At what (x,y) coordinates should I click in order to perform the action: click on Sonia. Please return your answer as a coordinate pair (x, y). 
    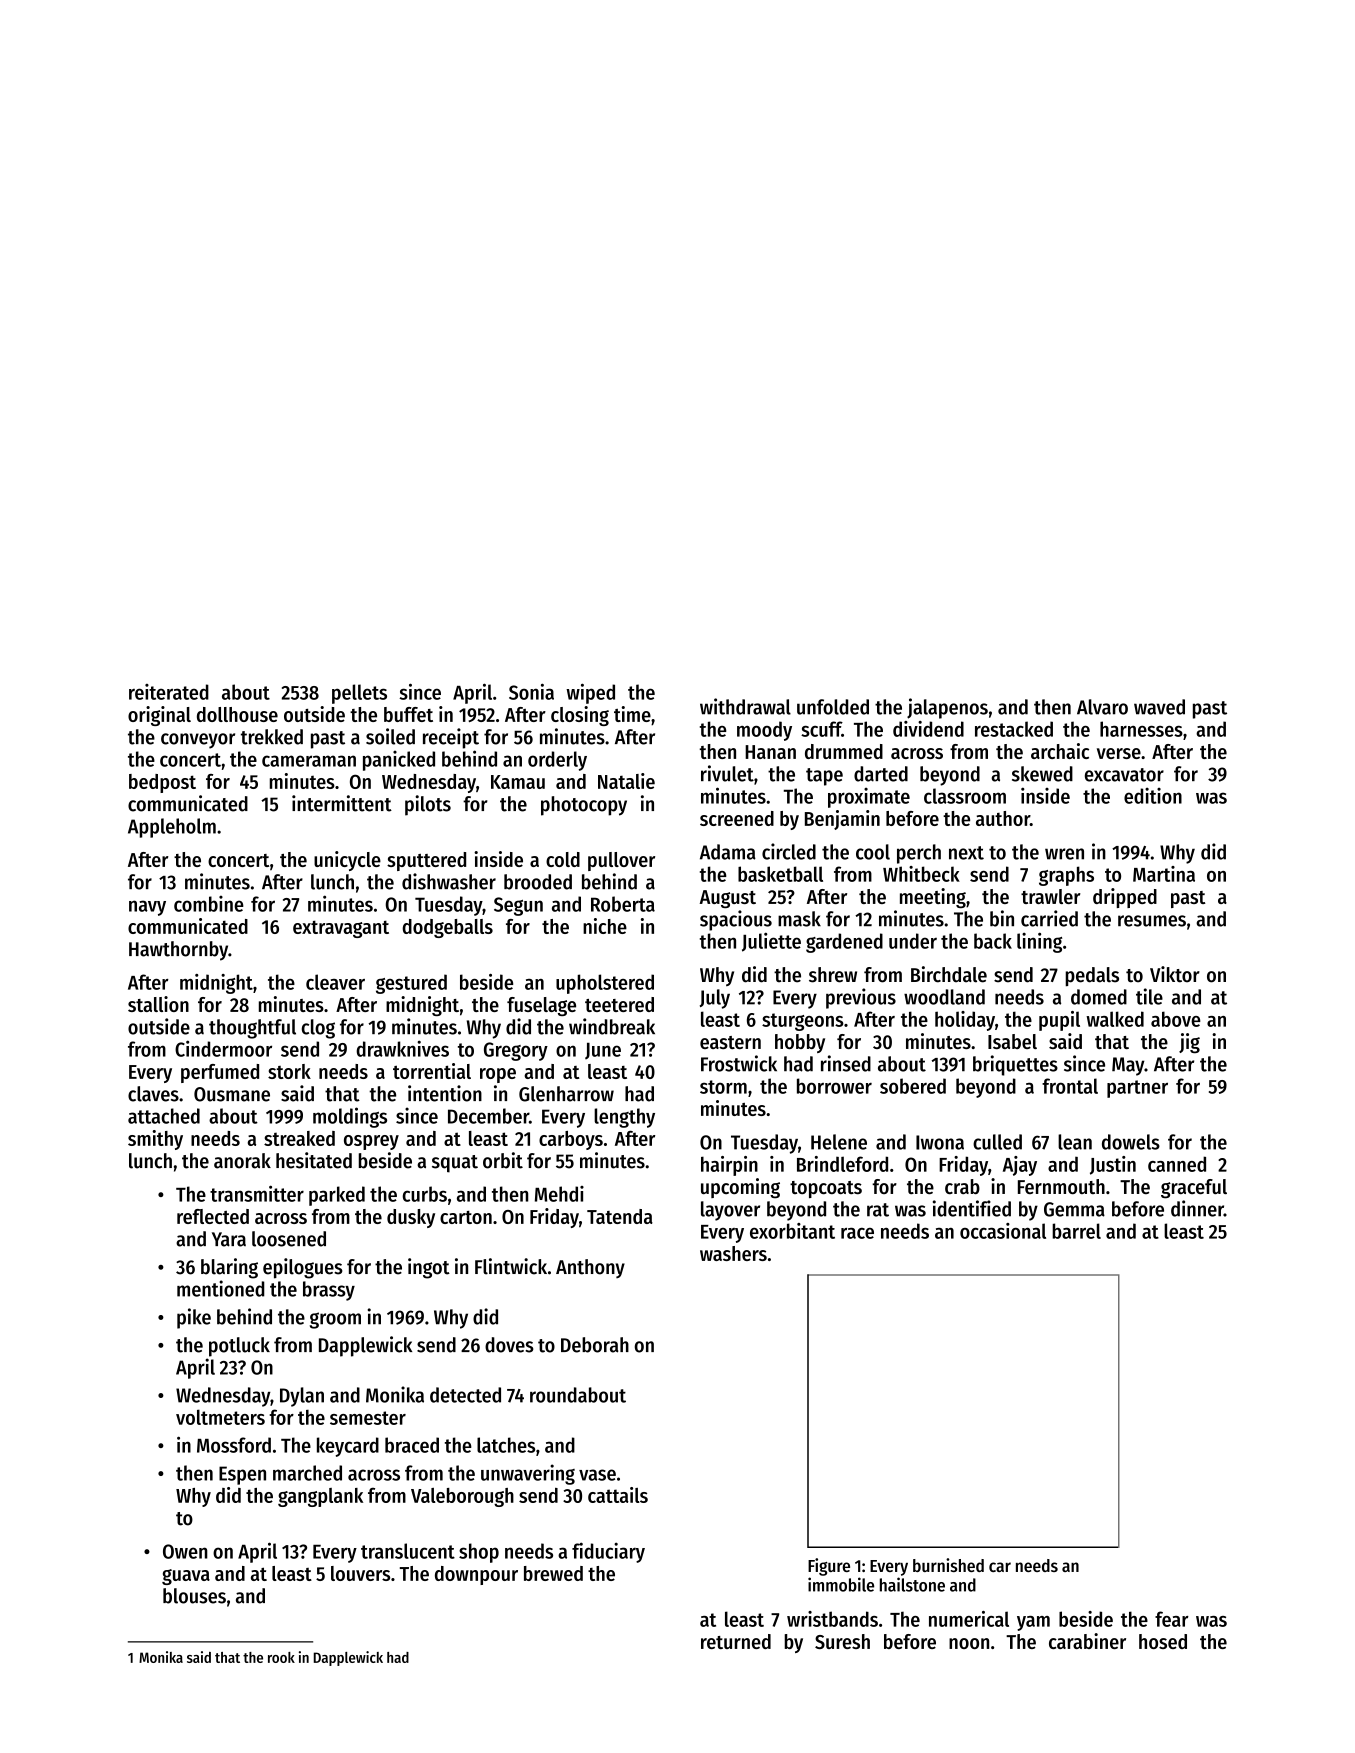
    Looking at the image, I should click on (531, 691).
